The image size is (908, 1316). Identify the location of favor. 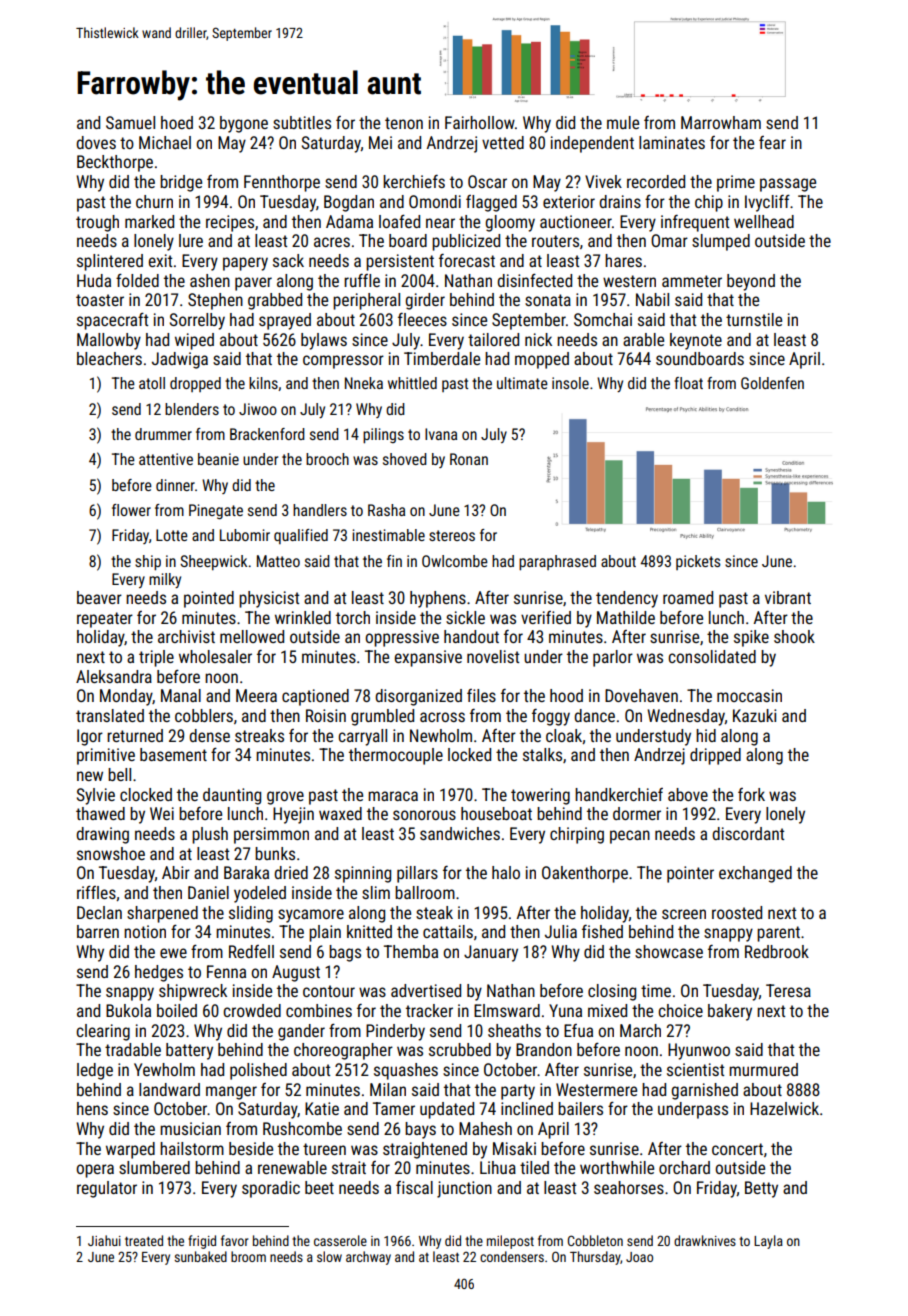
(234, 1240).
